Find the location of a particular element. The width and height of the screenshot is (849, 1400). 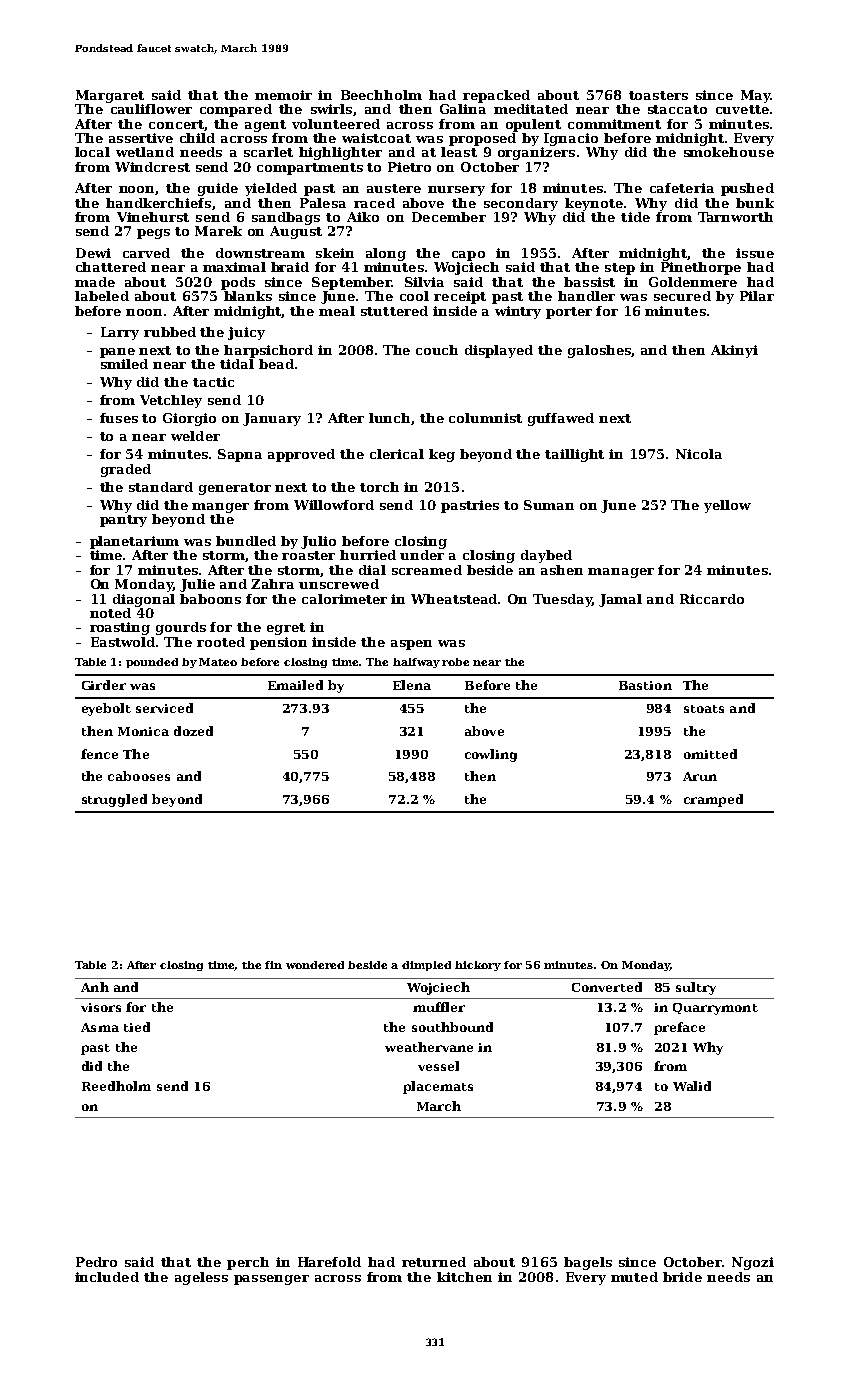

tied is located at coordinates (137, 1027).
